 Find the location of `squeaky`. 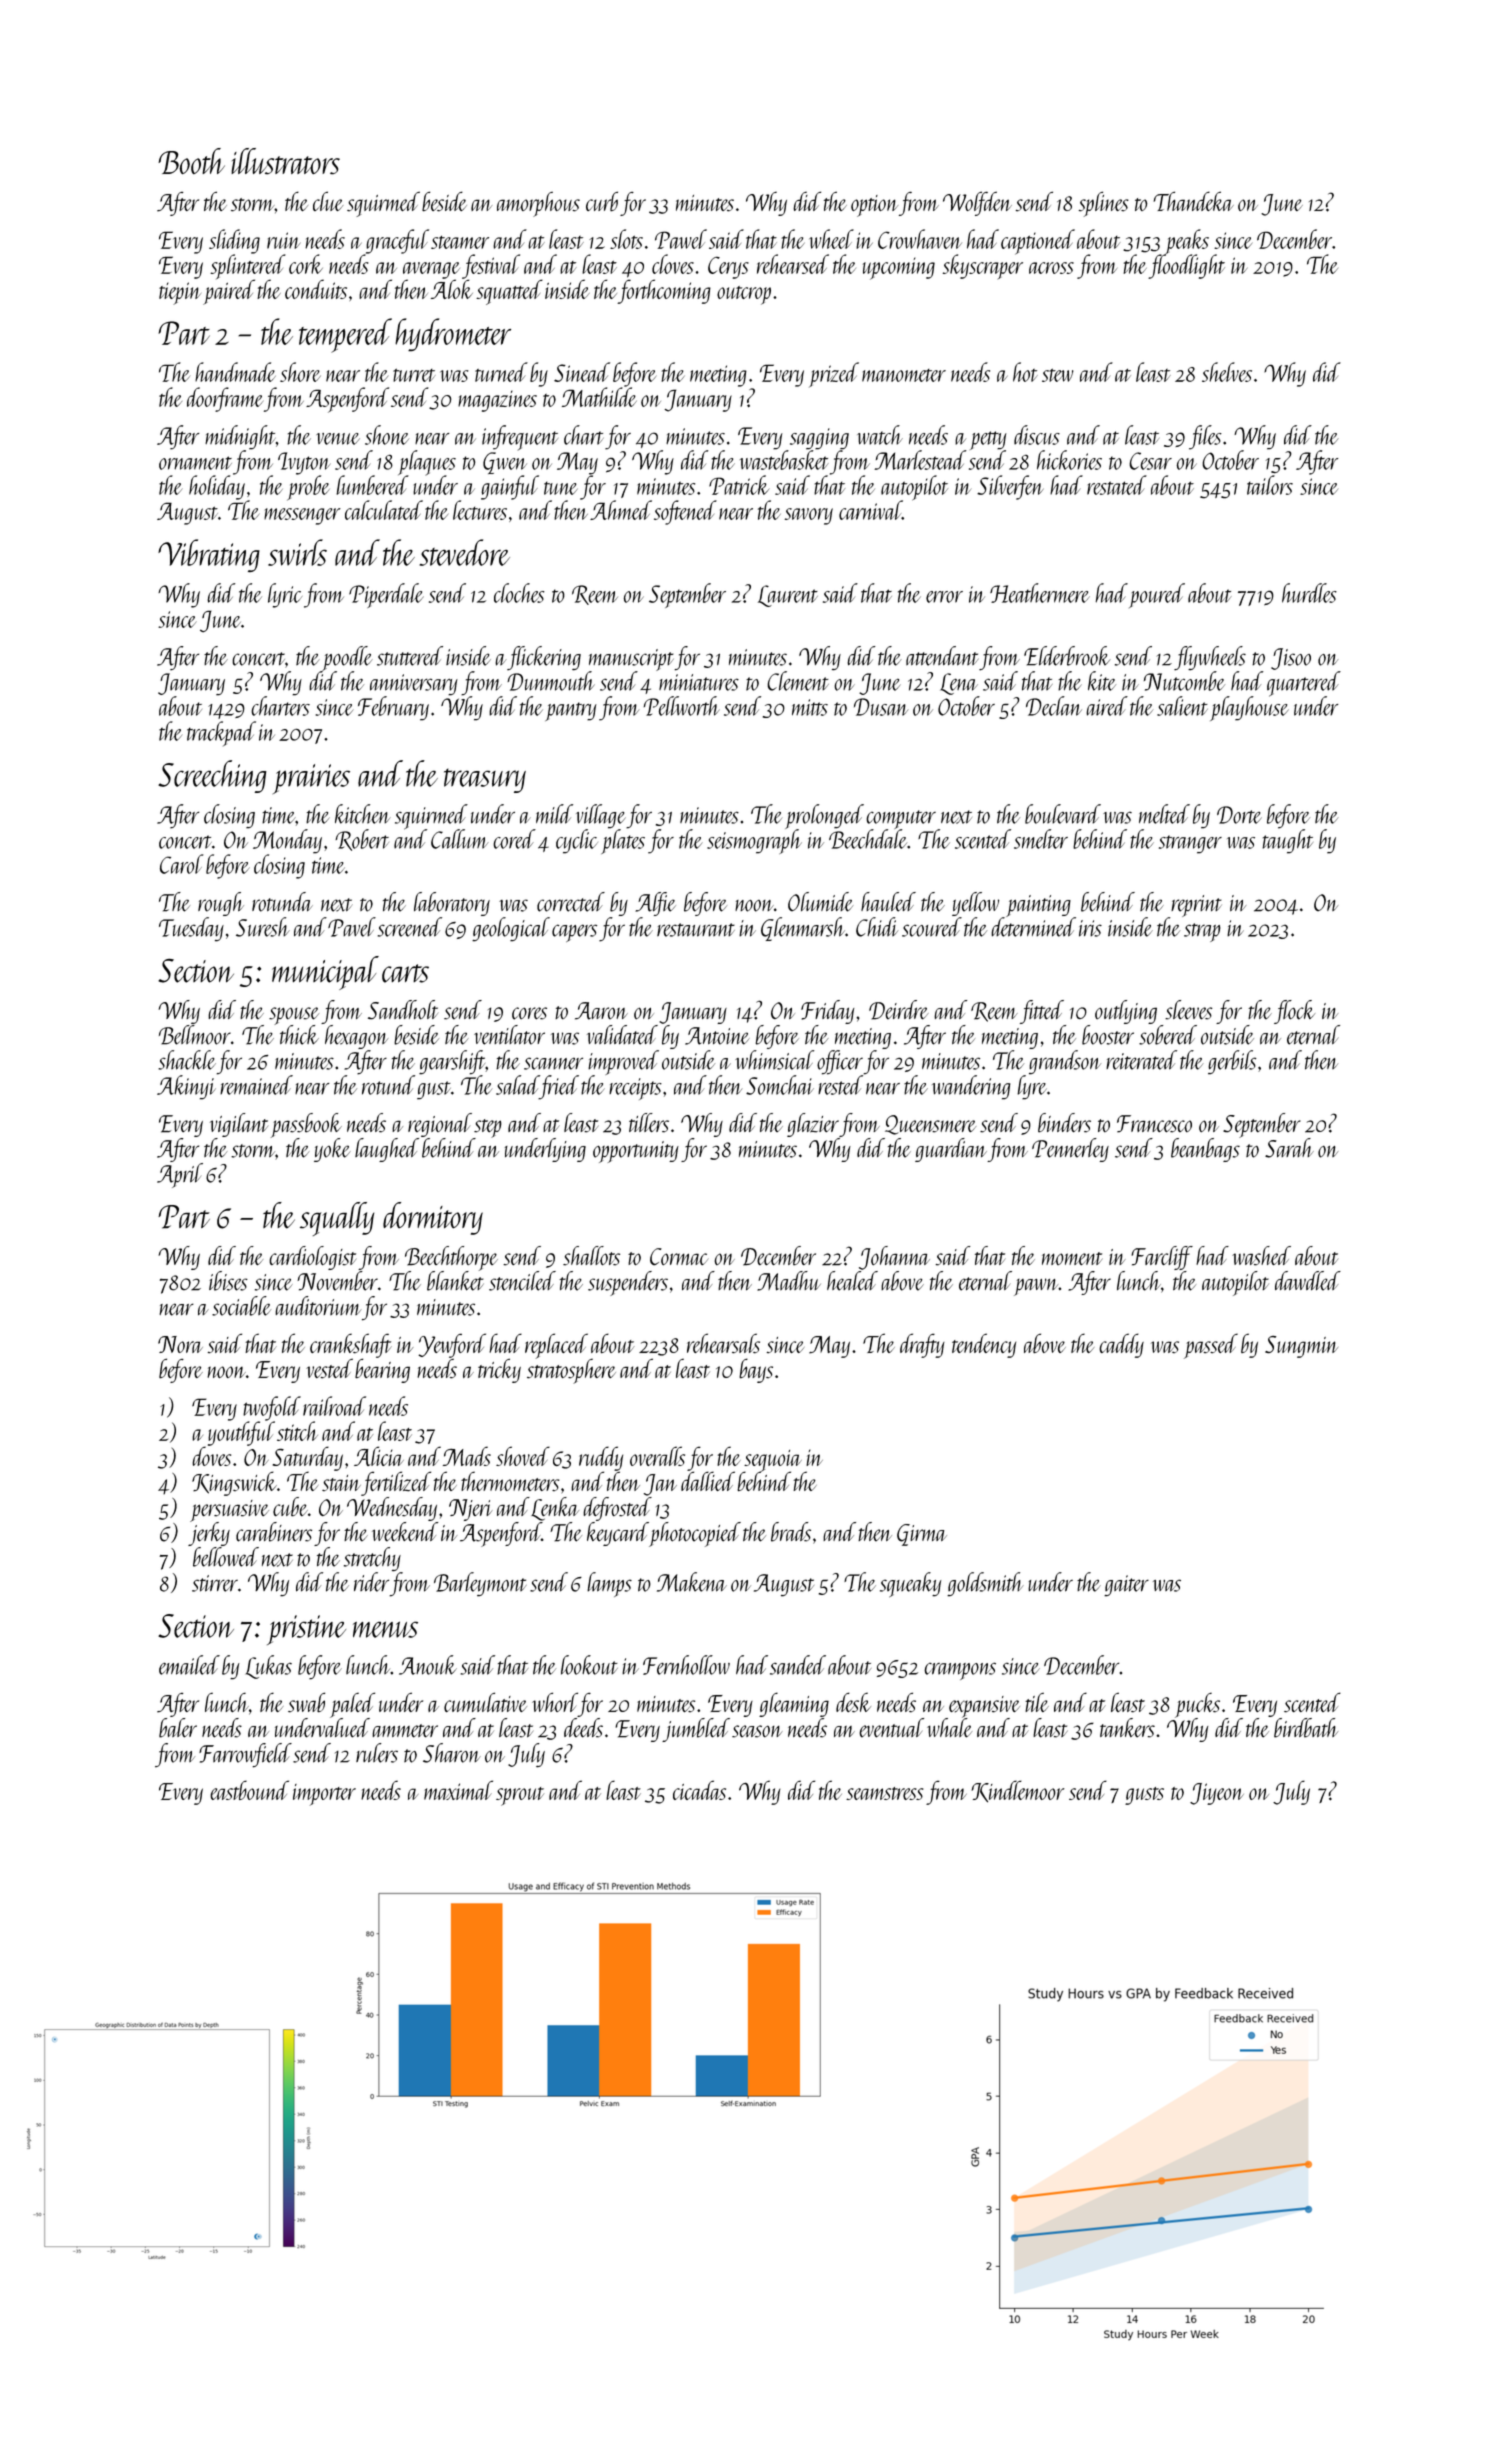

squeaky is located at coordinates (910, 1584).
